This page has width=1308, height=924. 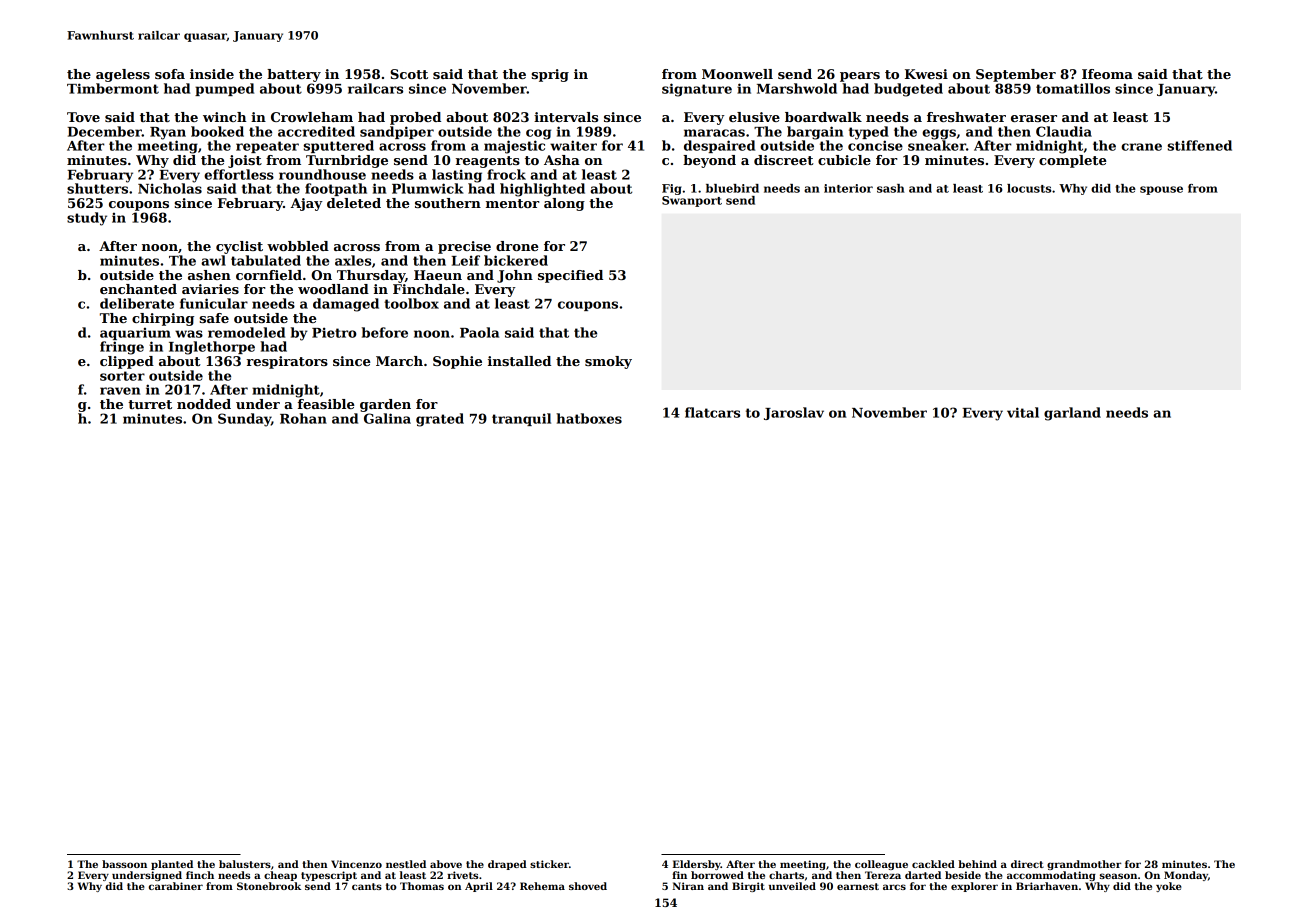 What do you see at coordinates (1169, 887) in the page?
I see `yoke` at bounding box center [1169, 887].
